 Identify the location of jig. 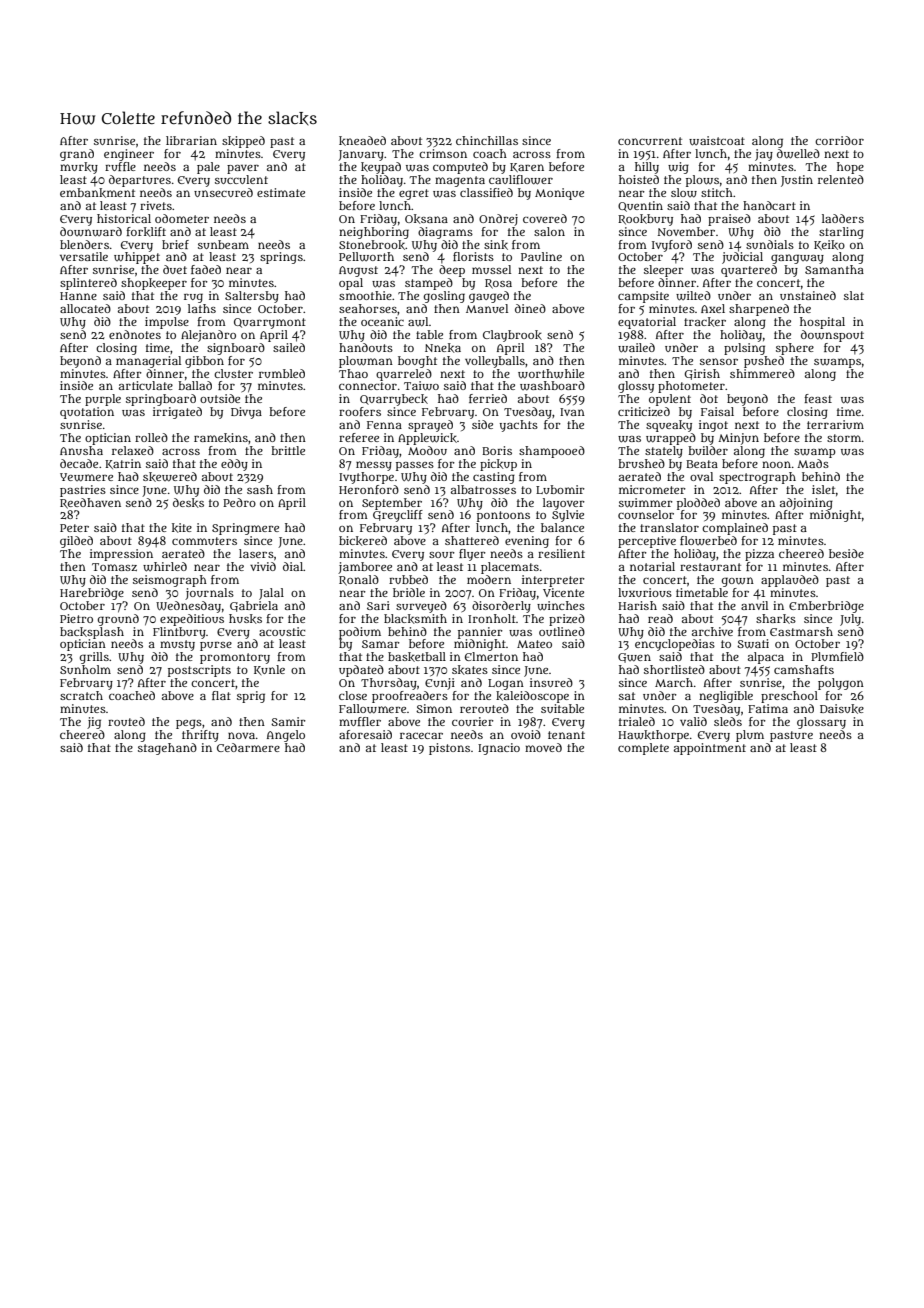
(94, 723).
